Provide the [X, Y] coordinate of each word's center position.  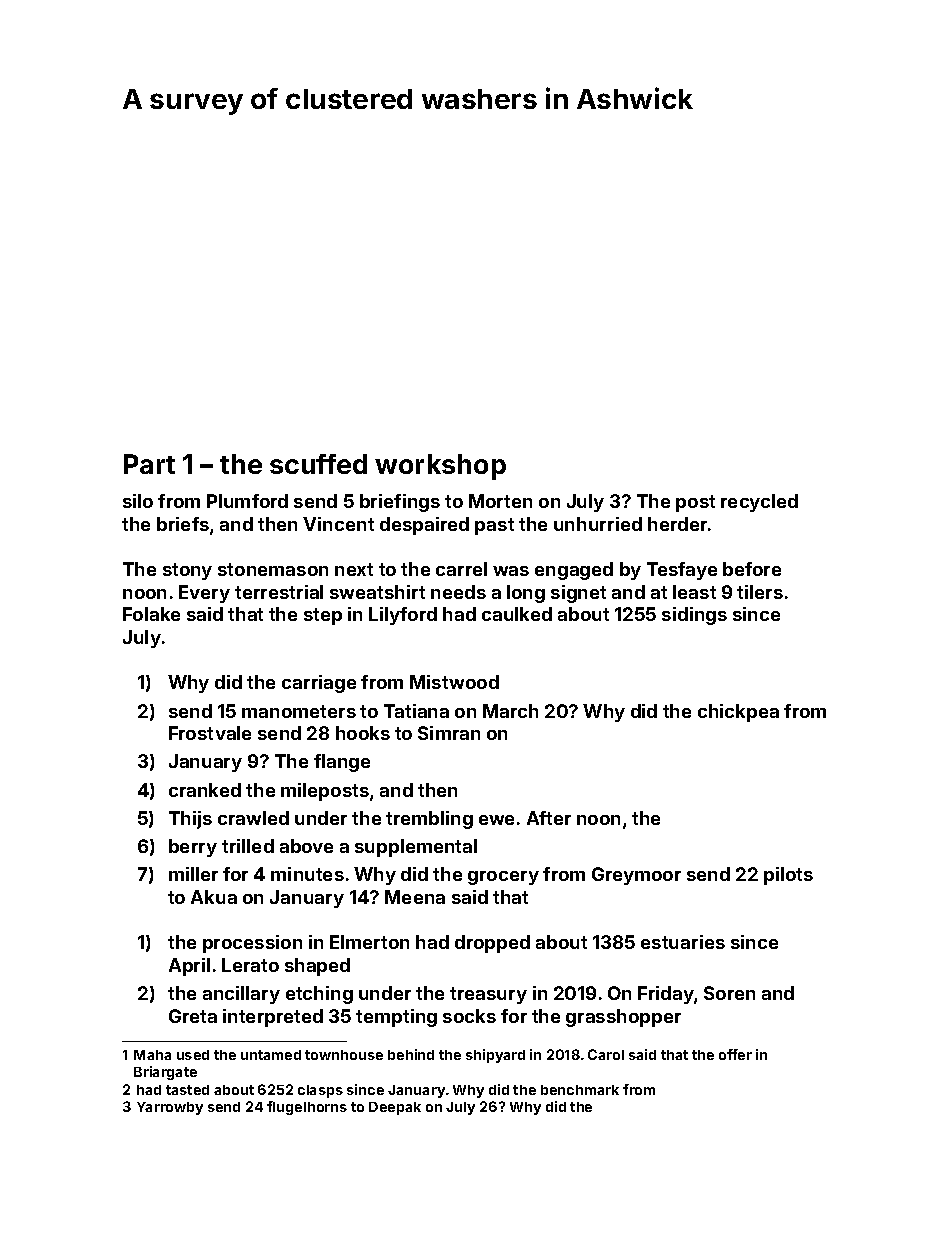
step [323, 616]
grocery [503, 878]
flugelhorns [307, 1108]
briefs [183, 524]
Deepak [395, 1108]
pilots [788, 876]
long [526, 594]
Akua [214, 897]
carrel [461, 569]
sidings [694, 616]
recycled [759, 503]
